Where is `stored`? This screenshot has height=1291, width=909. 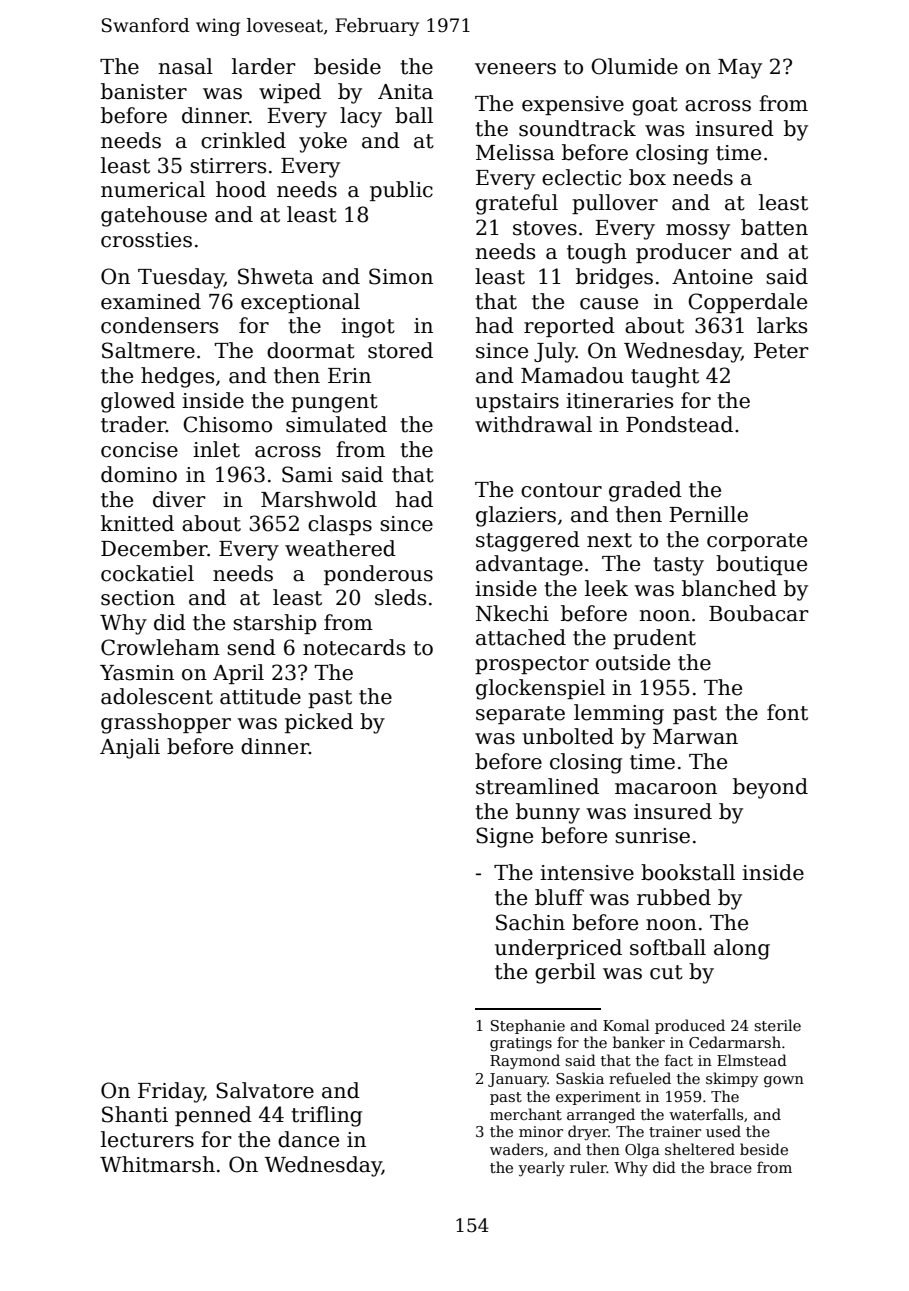
stored is located at coordinates (400, 350).
